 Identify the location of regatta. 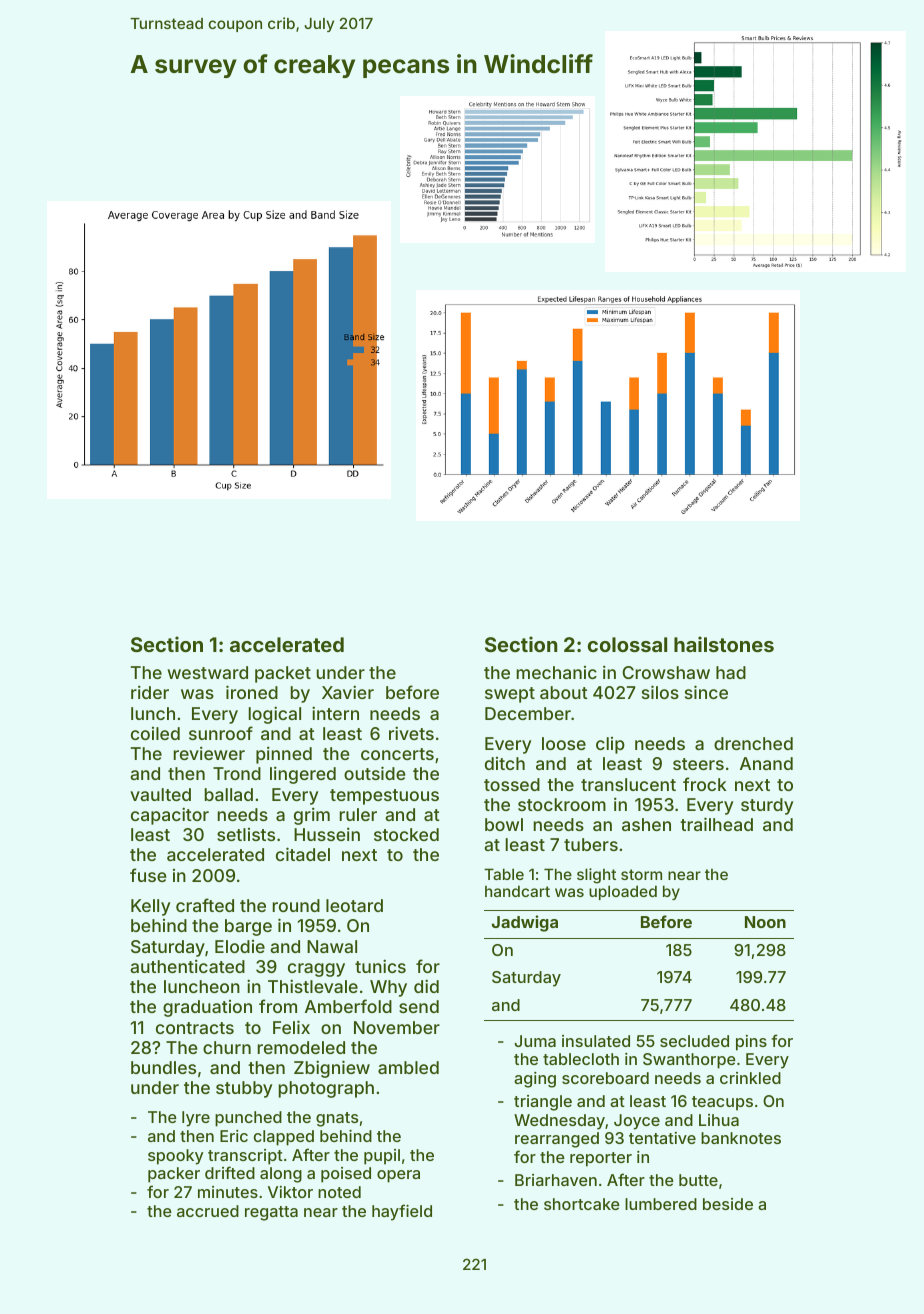
(271, 1213).
